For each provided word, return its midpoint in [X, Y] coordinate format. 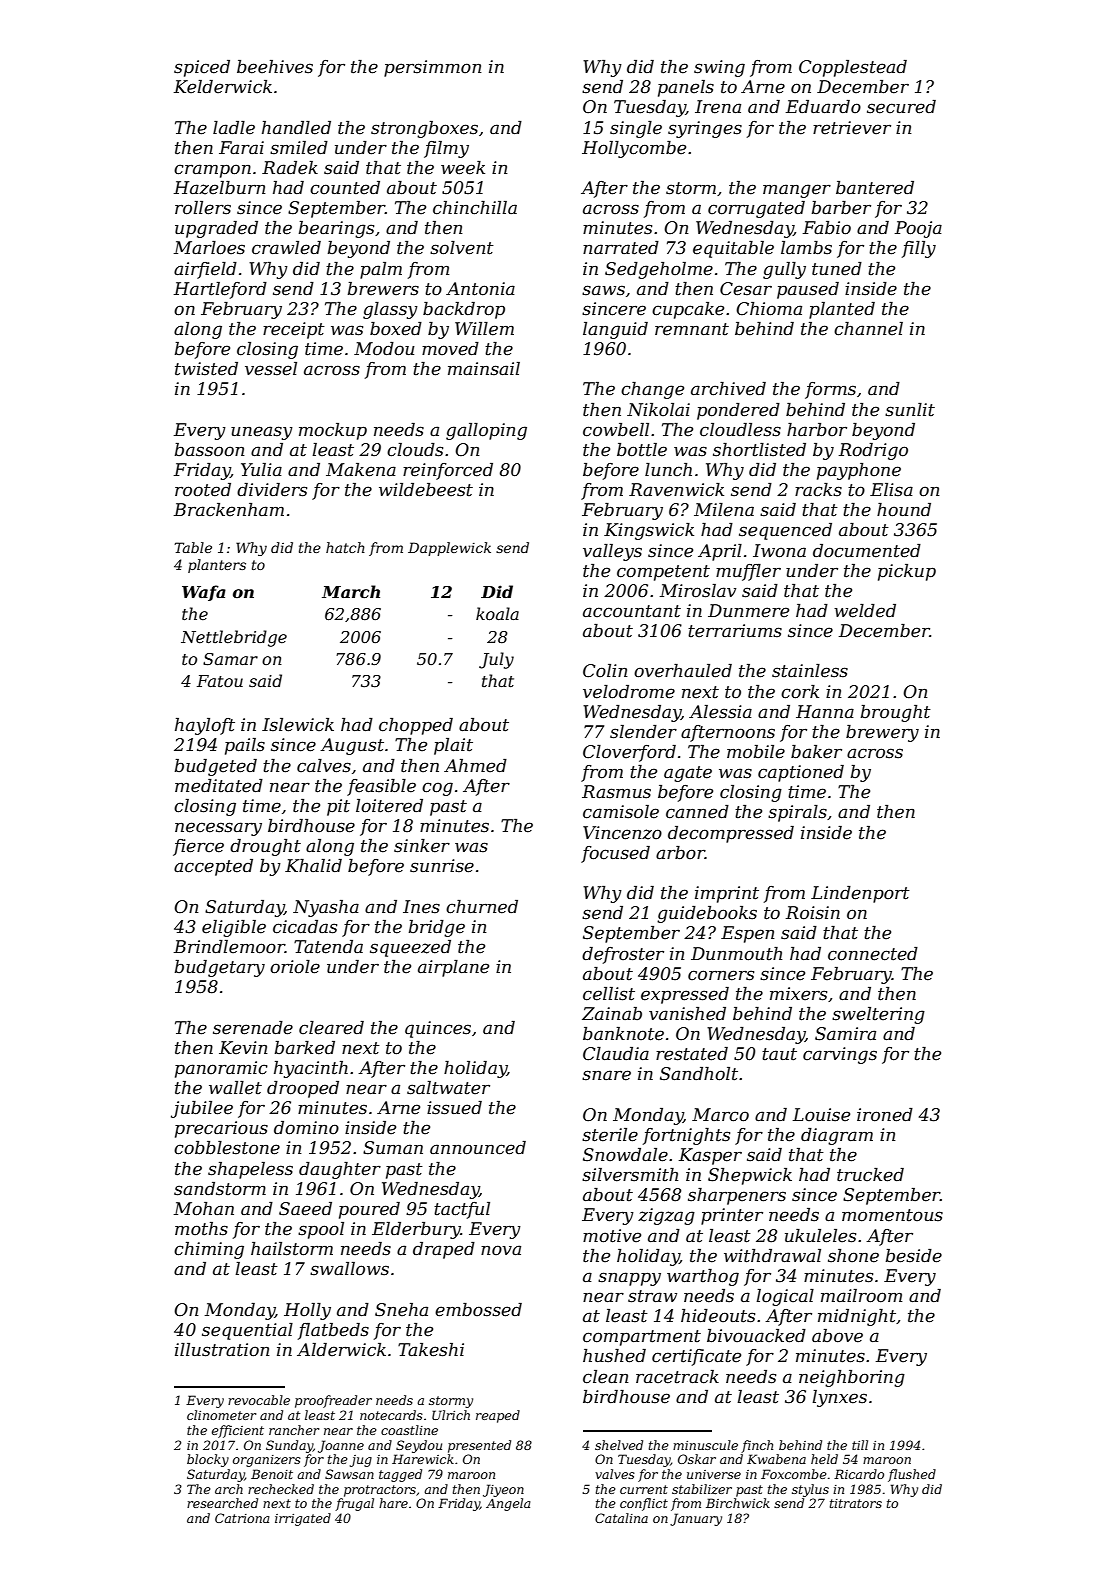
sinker [422, 846]
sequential [247, 1331]
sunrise [442, 866]
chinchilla [475, 208]
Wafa [204, 593]
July [496, 660]
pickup [907, 572]
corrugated [756, 209]
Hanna [825, 711]
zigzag [666, 1216]
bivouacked [756, 1336]
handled [296, 128]
